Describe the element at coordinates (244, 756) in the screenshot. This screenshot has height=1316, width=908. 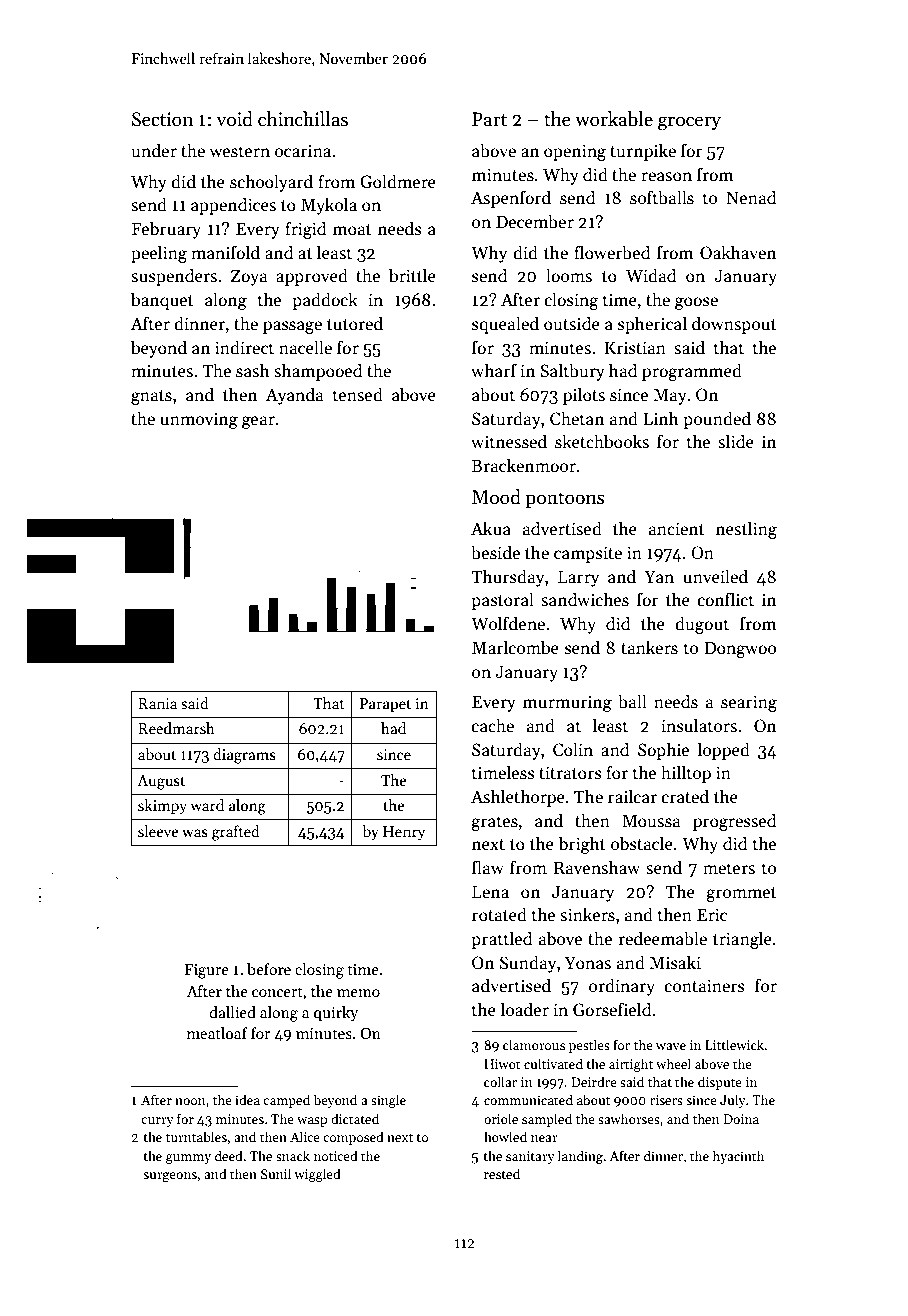
I see `diagrams` at that location.
